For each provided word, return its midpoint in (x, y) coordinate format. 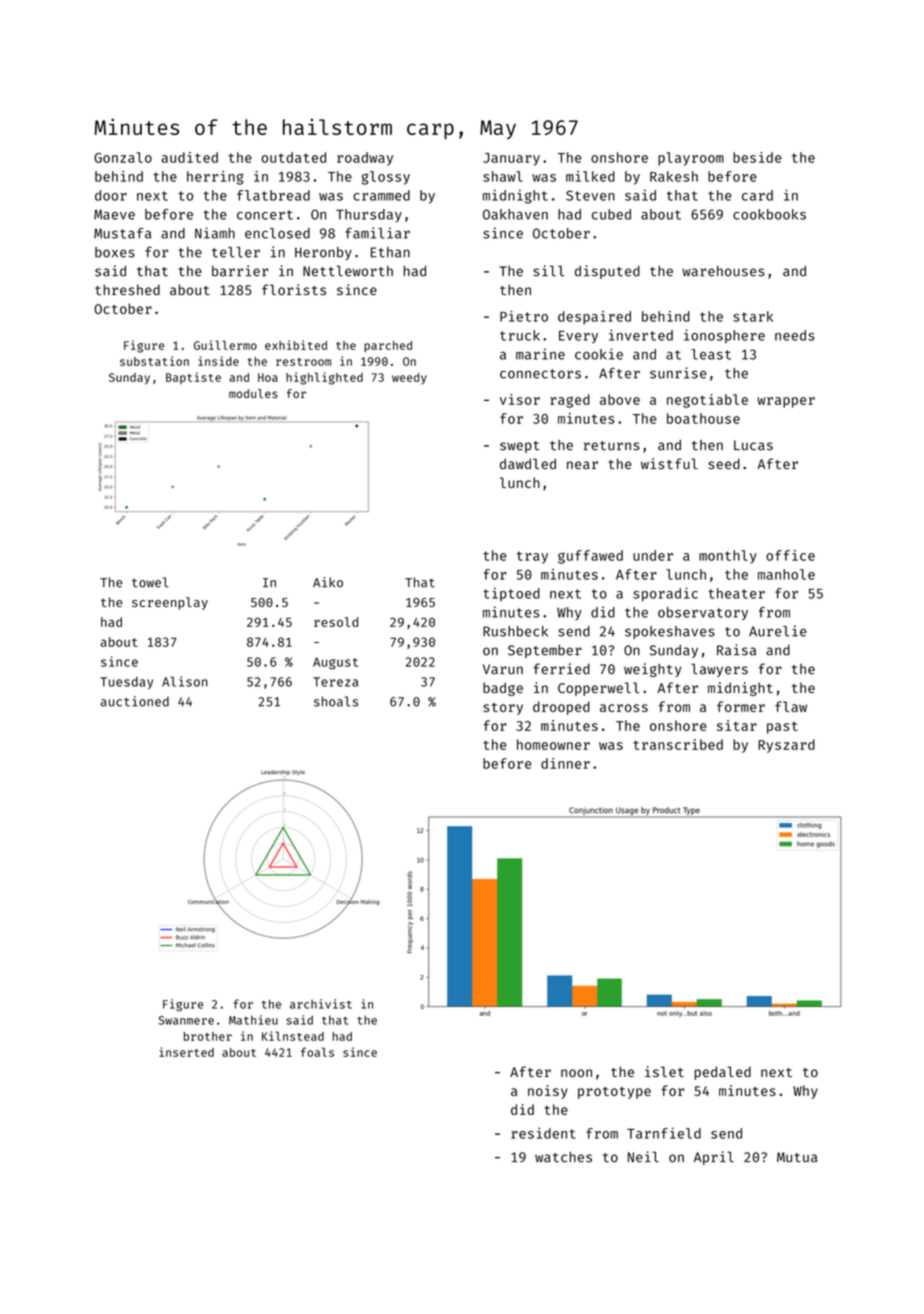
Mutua (797, 1157)
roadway (365, 159)
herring (215, 178)
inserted (186, 1052)
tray (532, 557)
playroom (691, 159)
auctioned (135, 701)
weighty (653, 670)
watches (563, 1157)
